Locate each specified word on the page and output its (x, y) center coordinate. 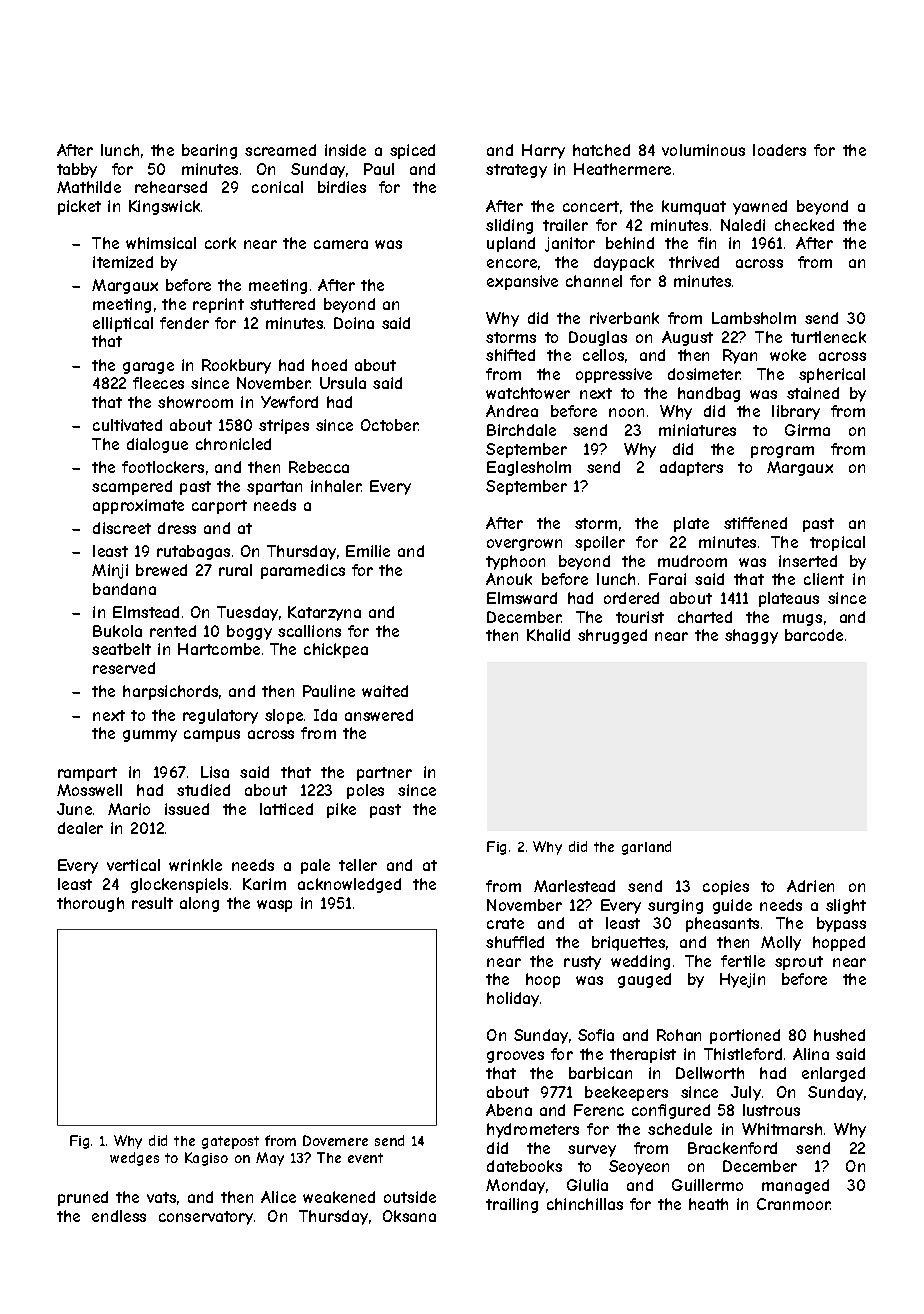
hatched (601, 150)
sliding (509, 226)
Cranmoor (794, 1204)
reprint (218, 305)
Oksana (409, 1216)
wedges (134, 1159)
